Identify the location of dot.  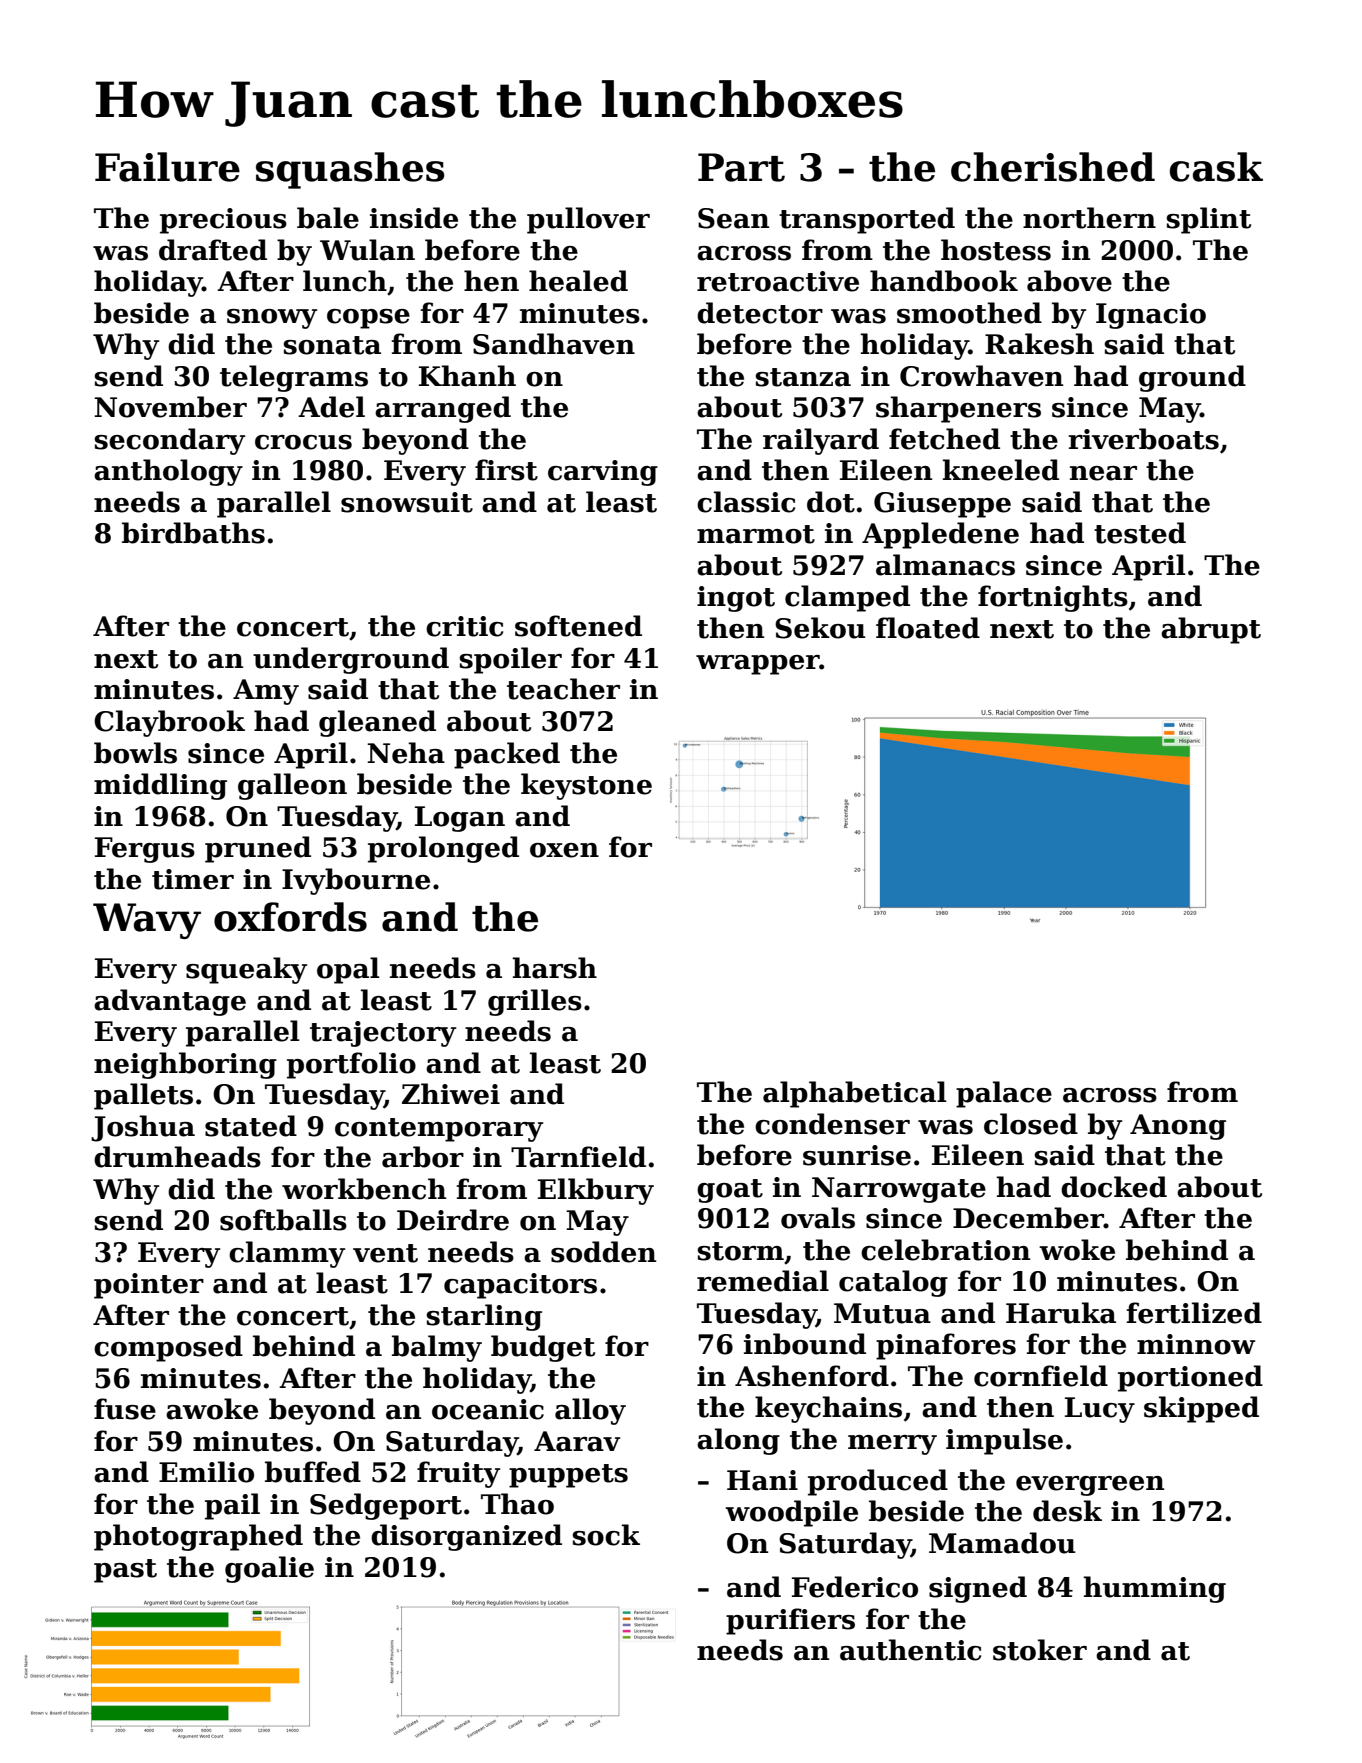
(831, 502).
